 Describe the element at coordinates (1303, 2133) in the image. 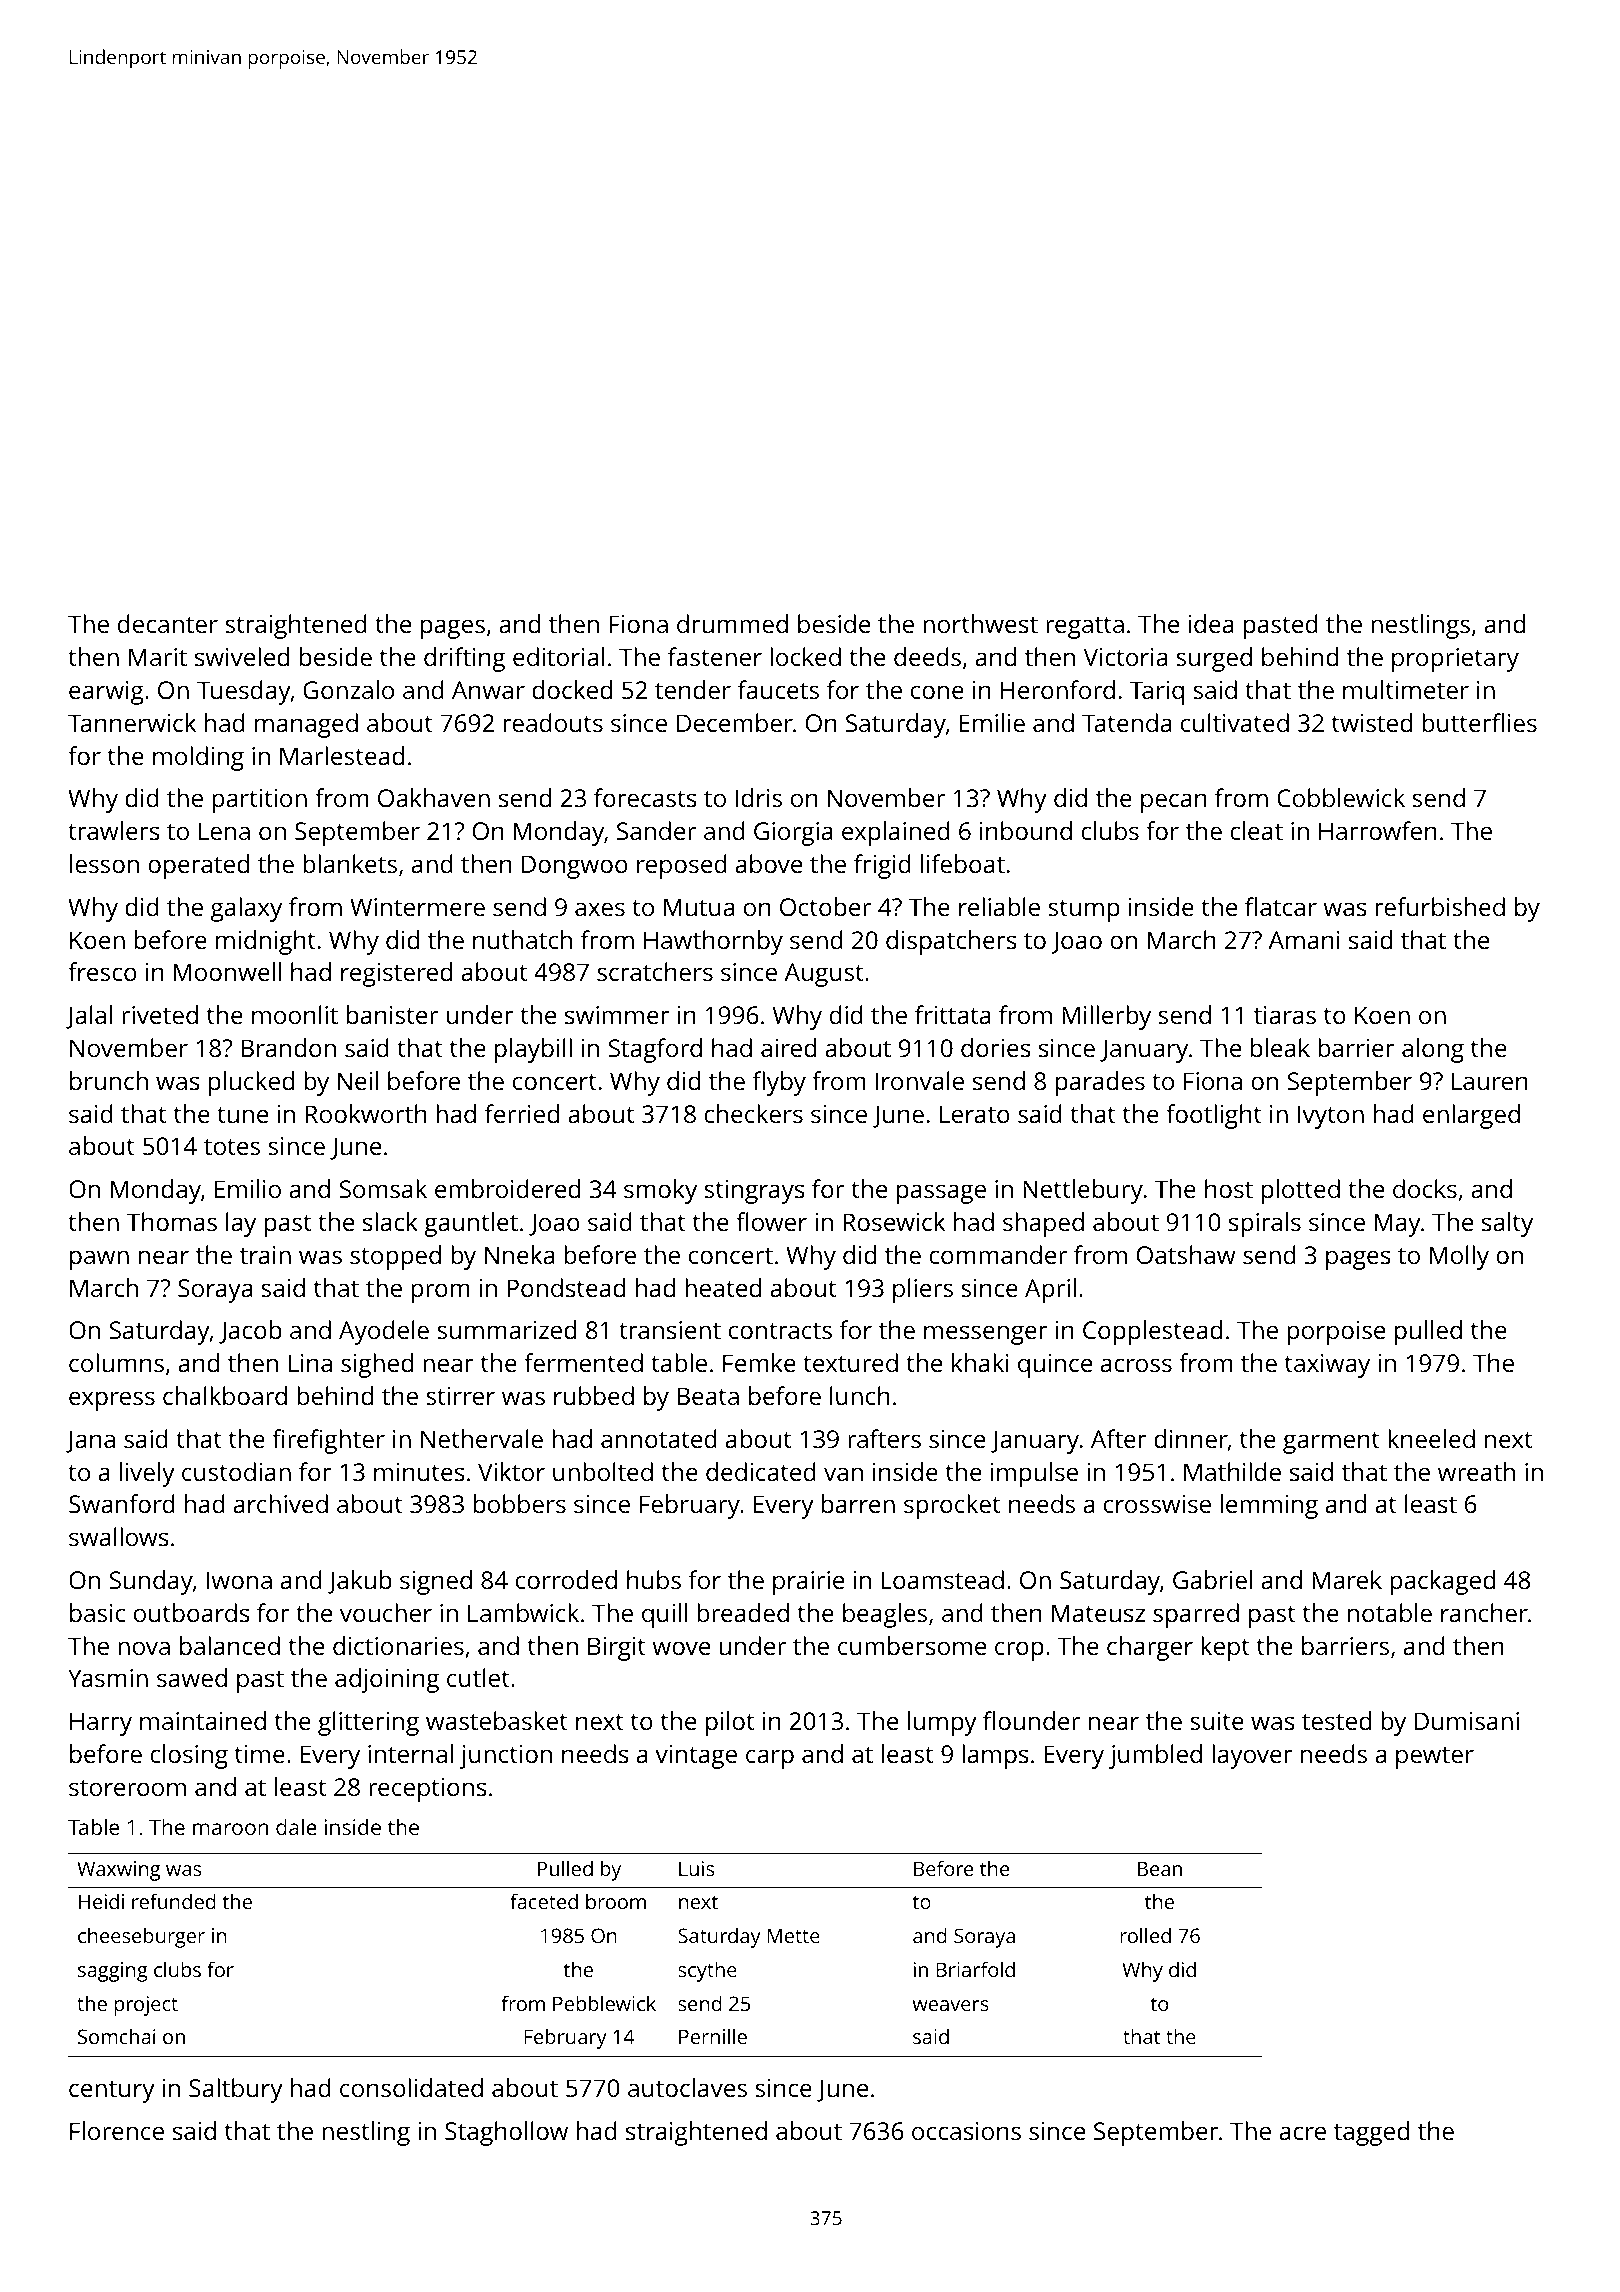

I see `acre` at that location.
